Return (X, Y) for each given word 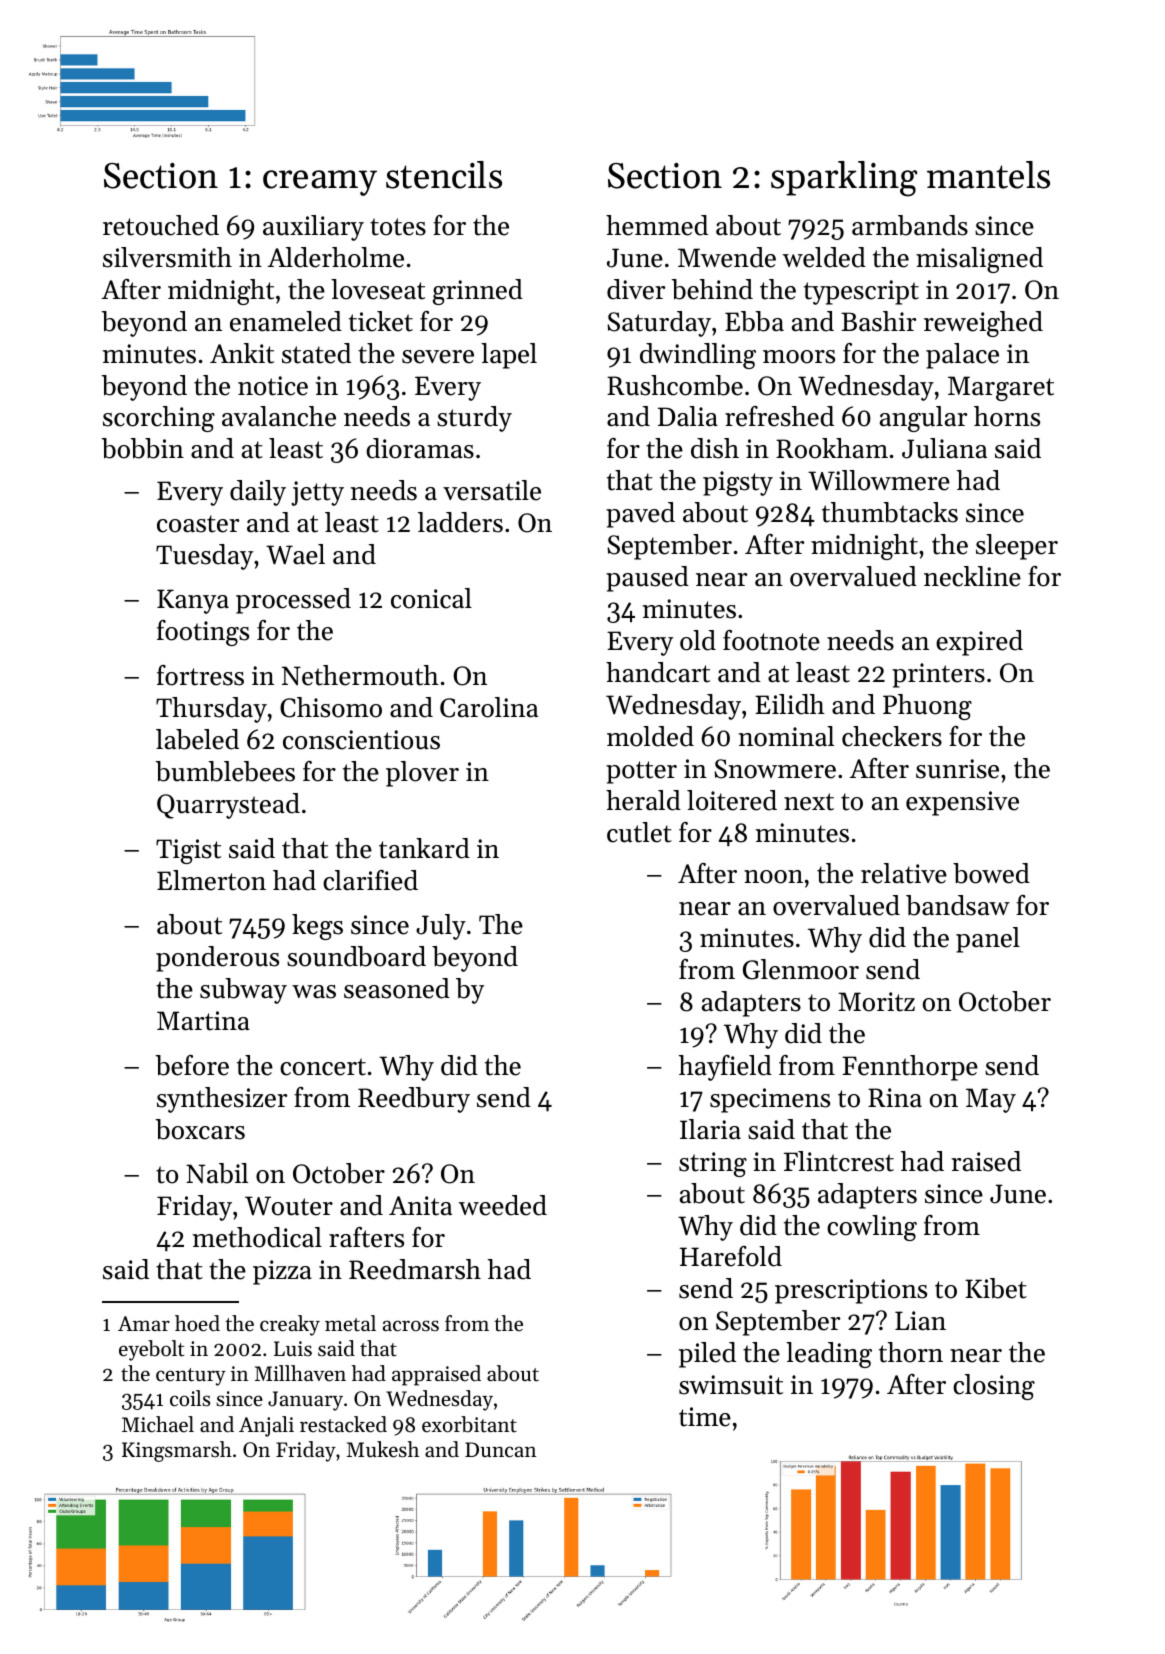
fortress (200, 675)
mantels (988, 175)
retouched (161, 225)
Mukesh (383, 1449)
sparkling (844, 179)
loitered (732, 800)
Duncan (500, 1450)
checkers (892, 736)
